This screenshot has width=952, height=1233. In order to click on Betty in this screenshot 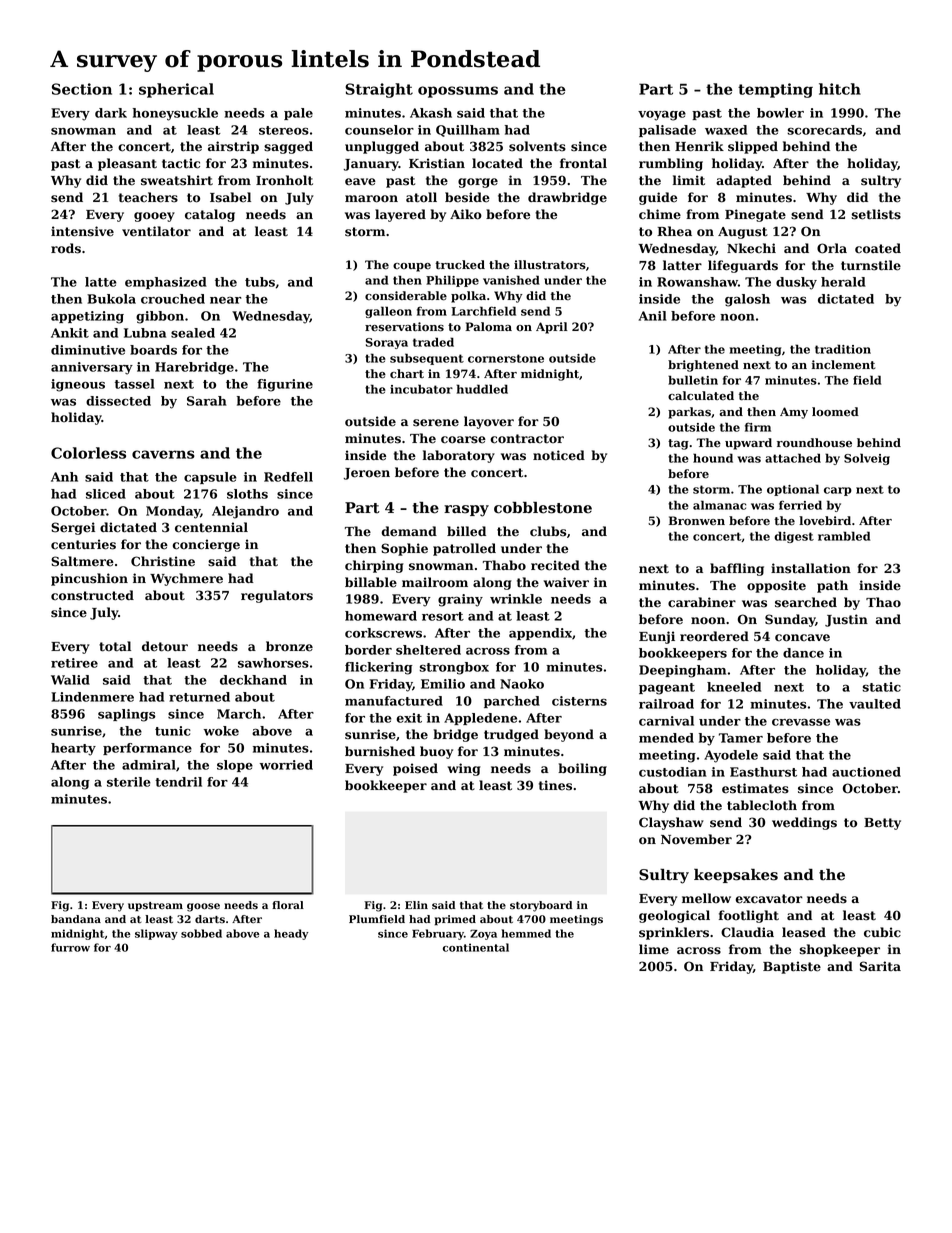, I will do `click(882, 824)`.
